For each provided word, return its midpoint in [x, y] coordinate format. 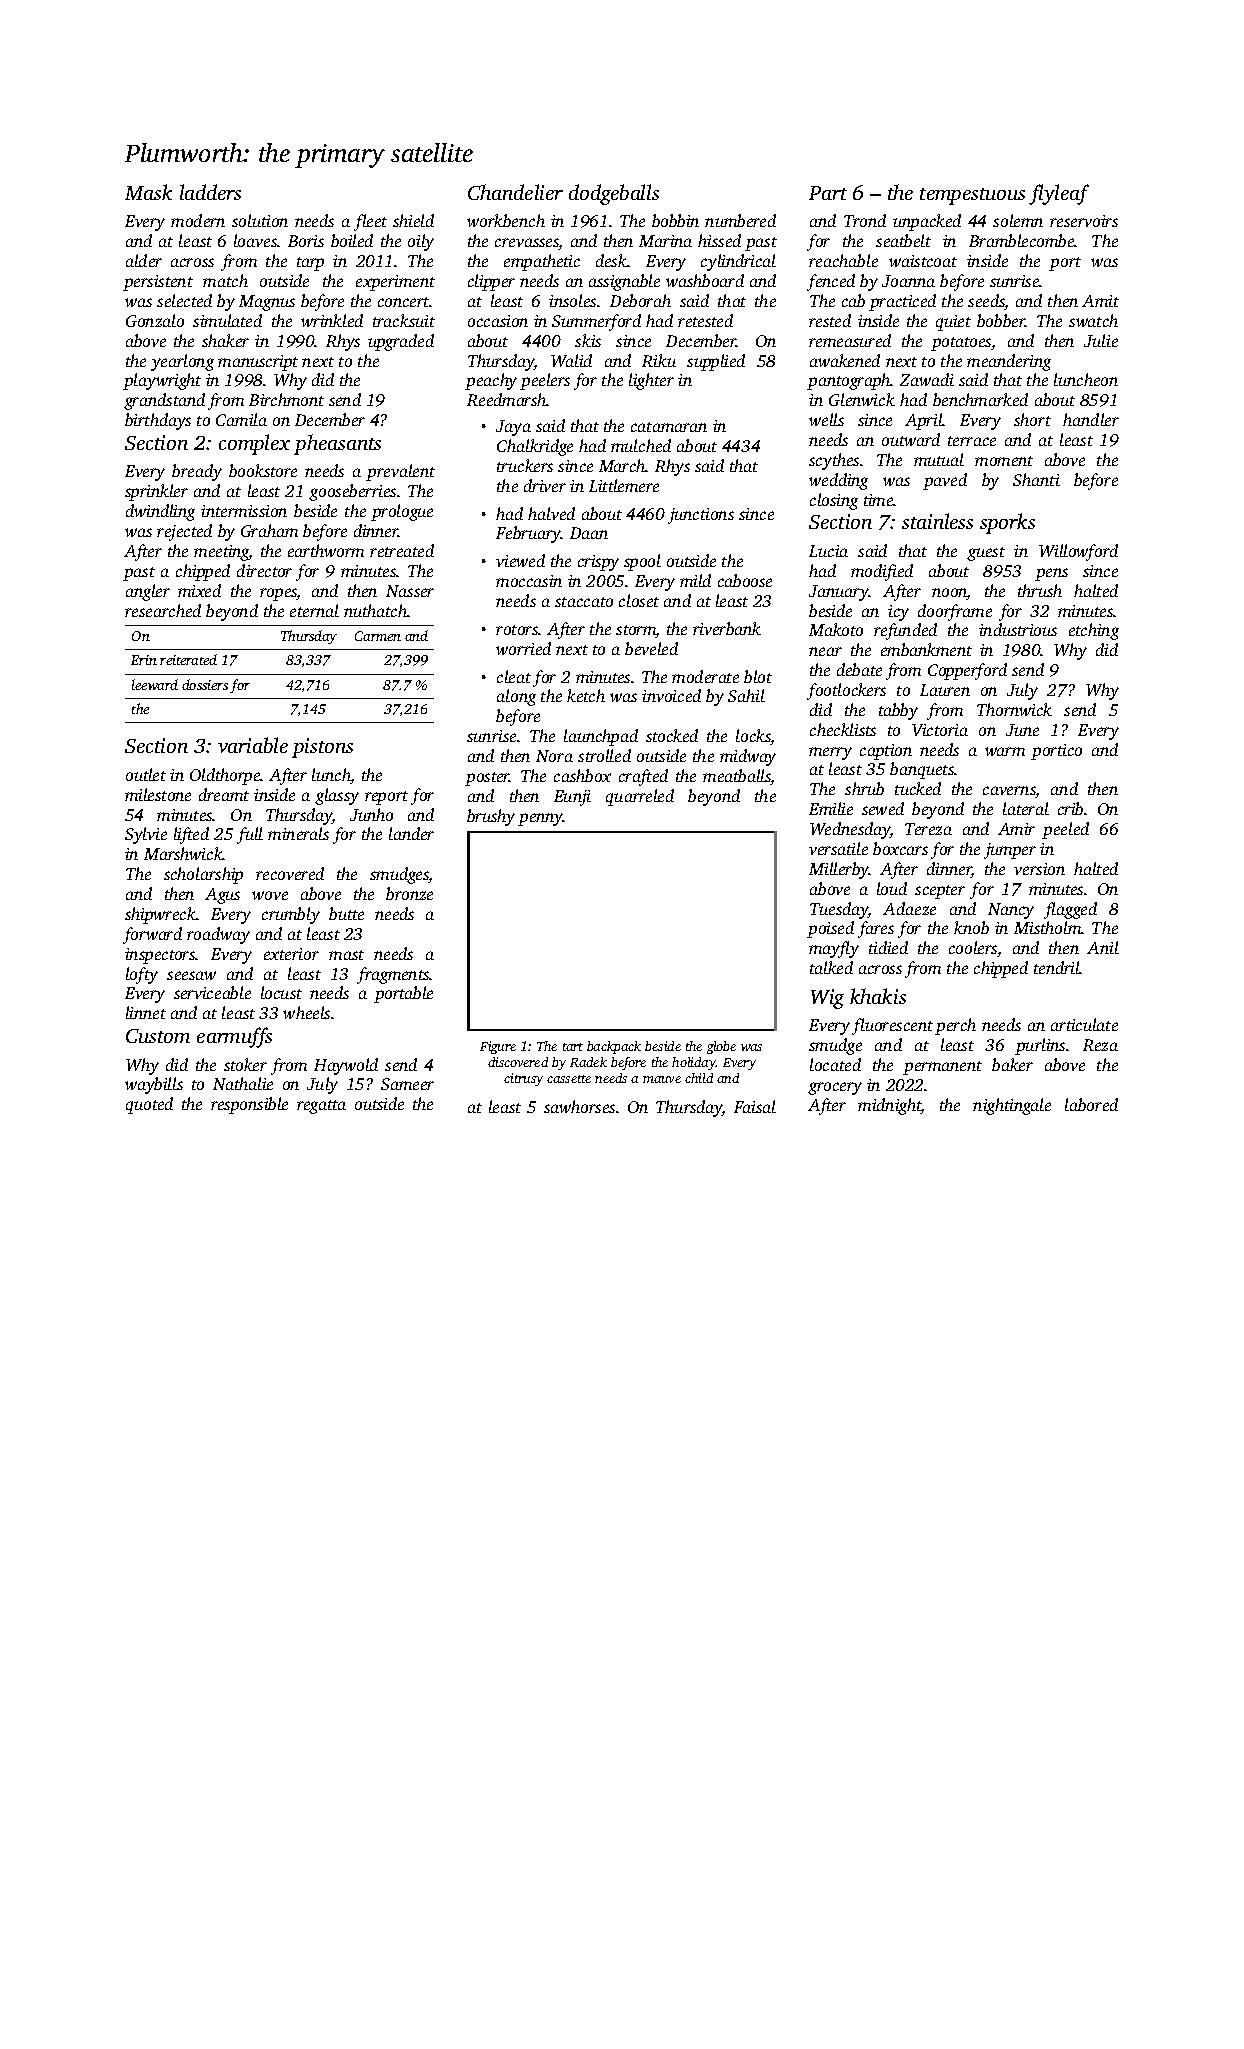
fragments [393, 975]
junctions [701, 516]
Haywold [346, 1066]
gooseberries [352, 492]
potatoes [961, 344]
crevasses [527, 244]
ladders [210, 192]
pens [1051, 574]
